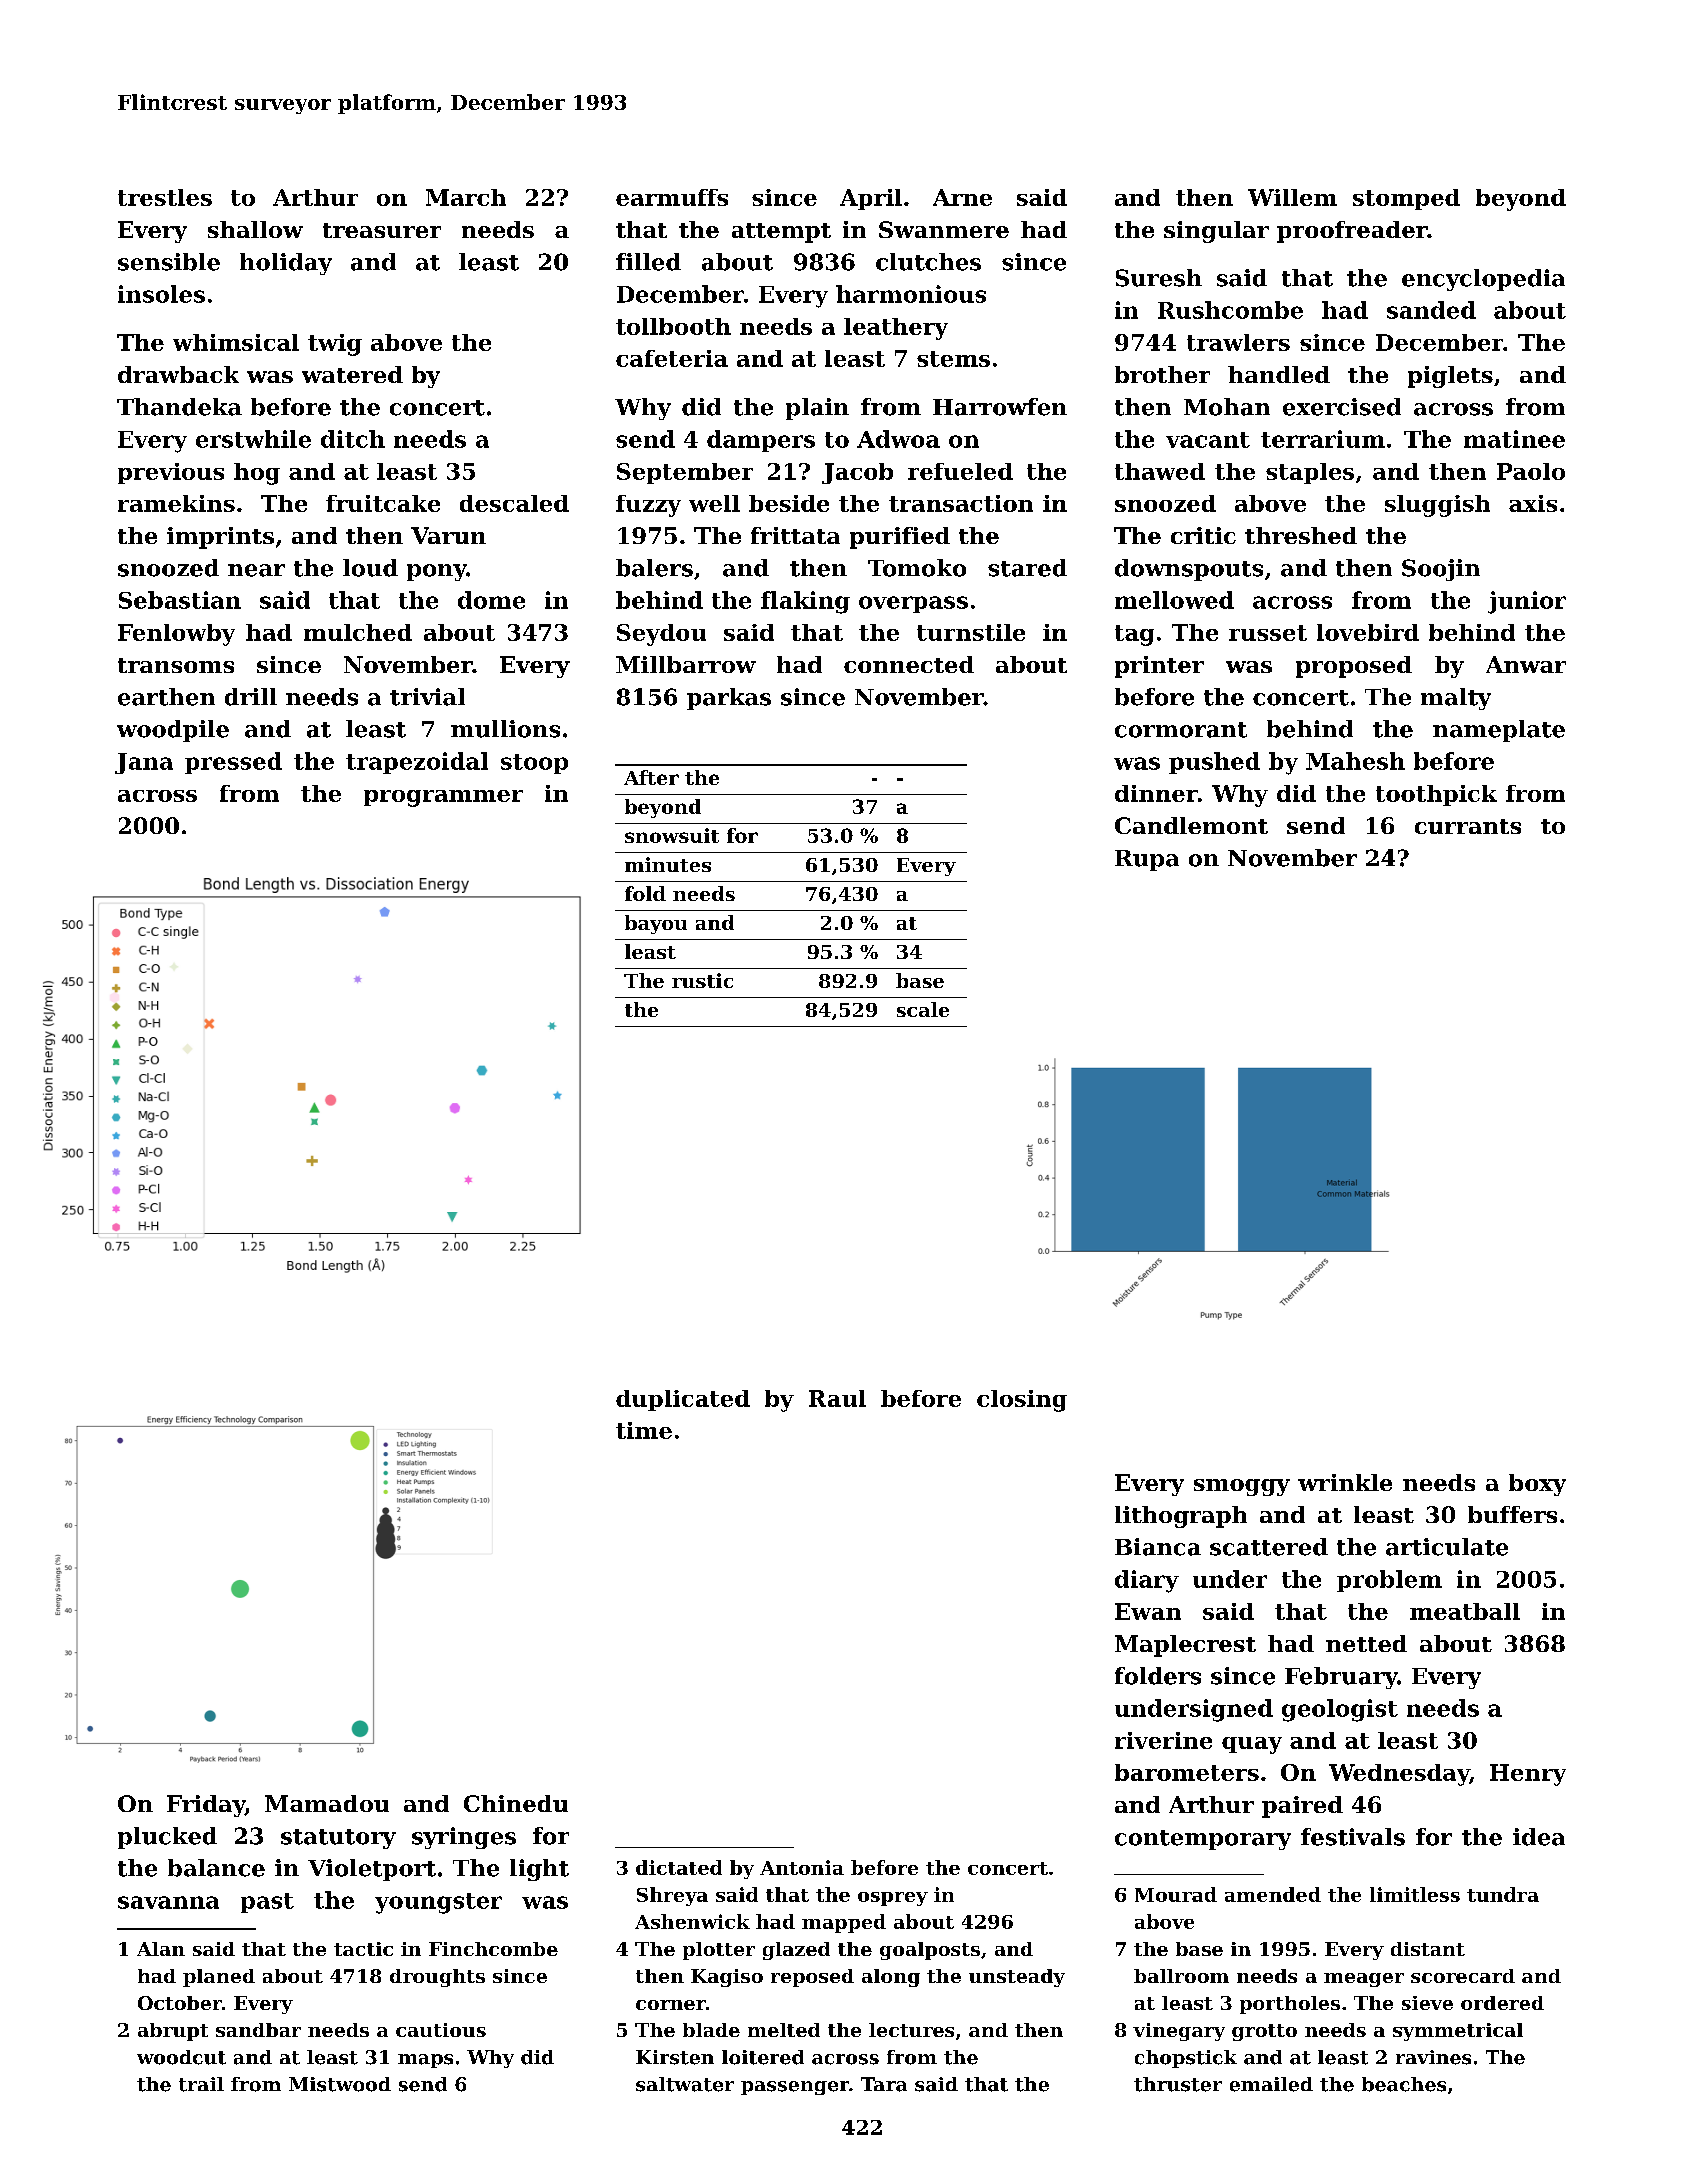  What do you see at coordinates (437, 1978) in the screenshot?
I see `droughts` at bounding box center [437, 1978].
